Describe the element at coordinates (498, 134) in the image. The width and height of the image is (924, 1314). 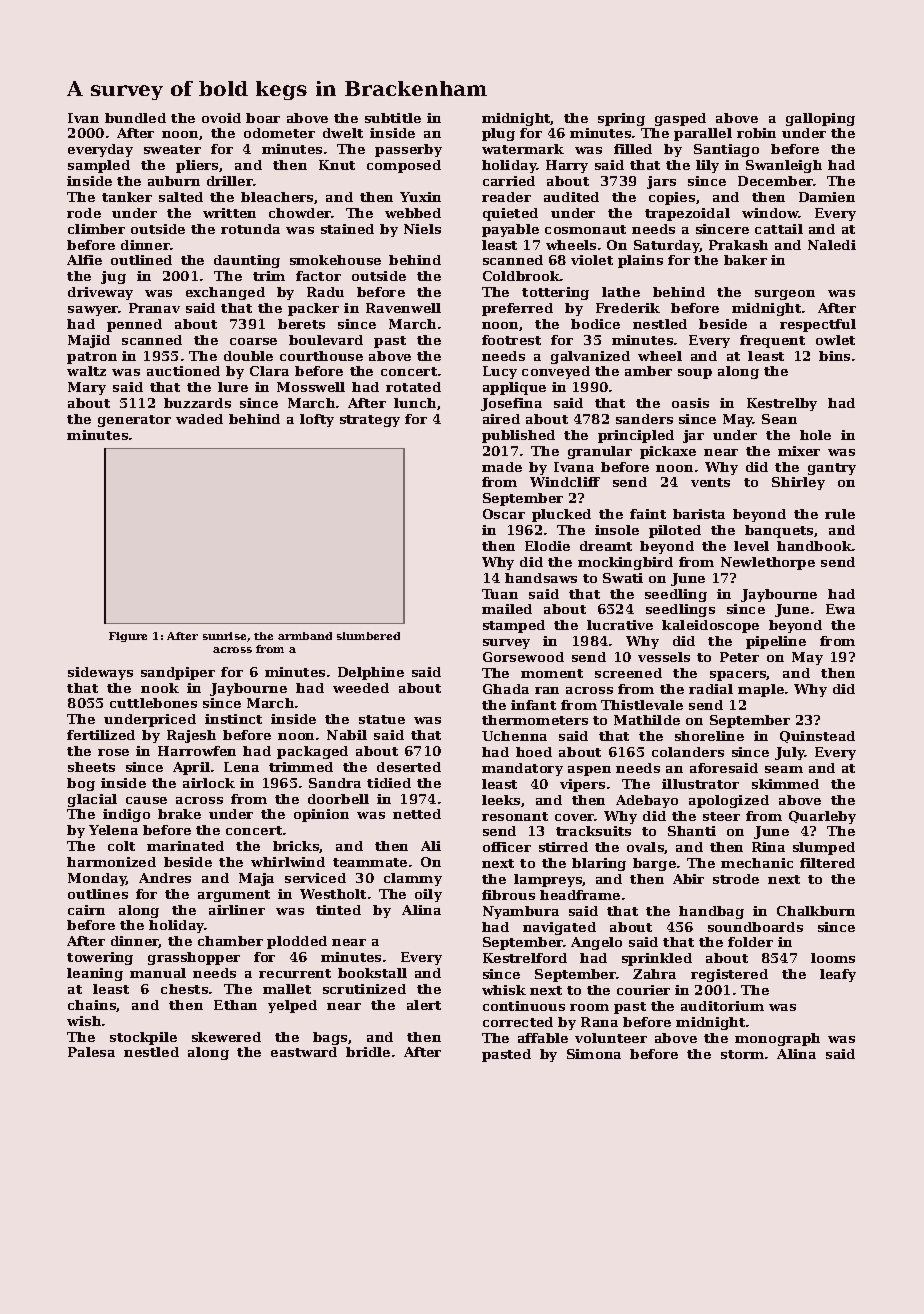
I see `plug` at that location.
